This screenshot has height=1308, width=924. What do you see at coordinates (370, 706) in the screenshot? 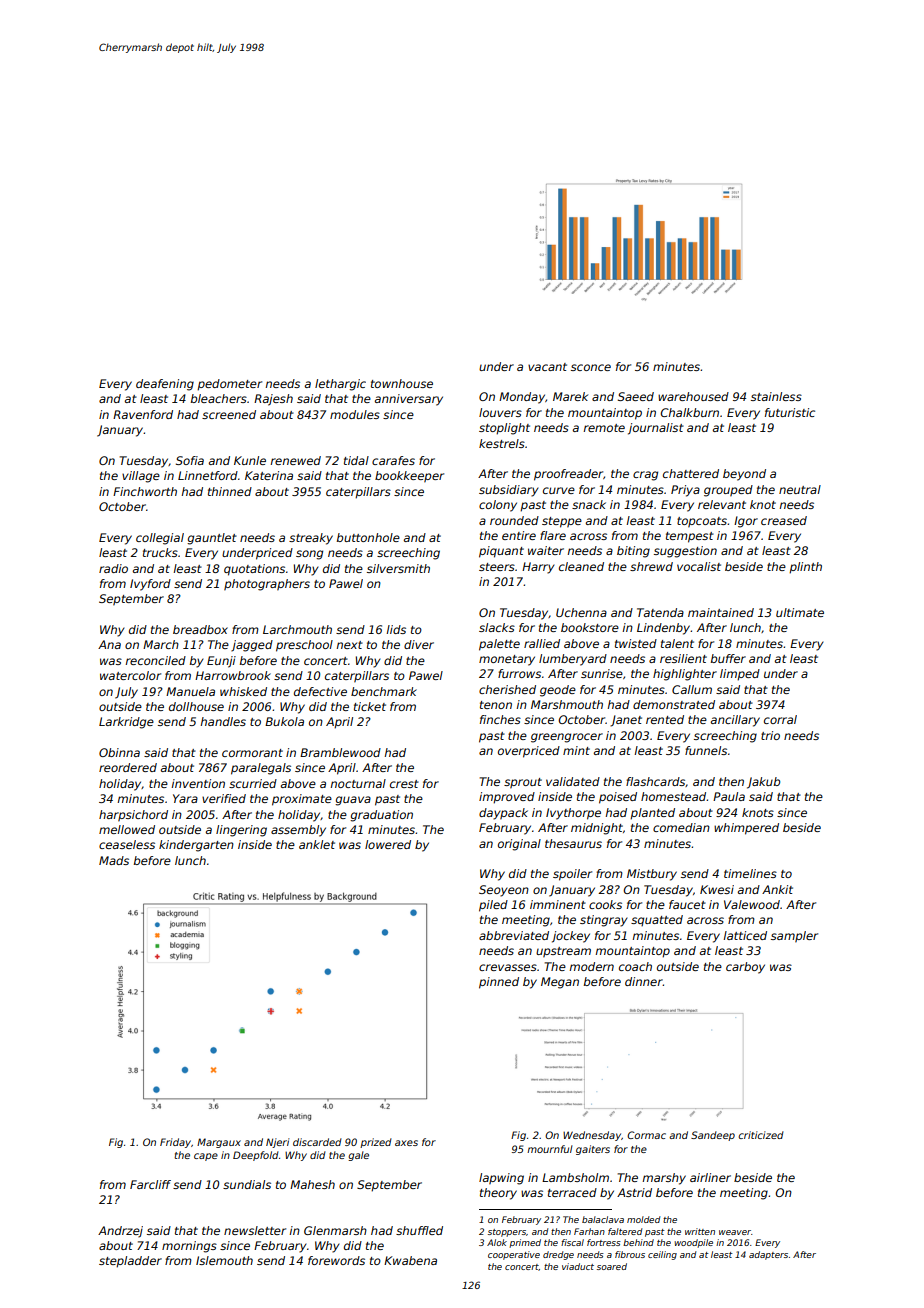
I see `ticket` at bounding box center [370, 706].
